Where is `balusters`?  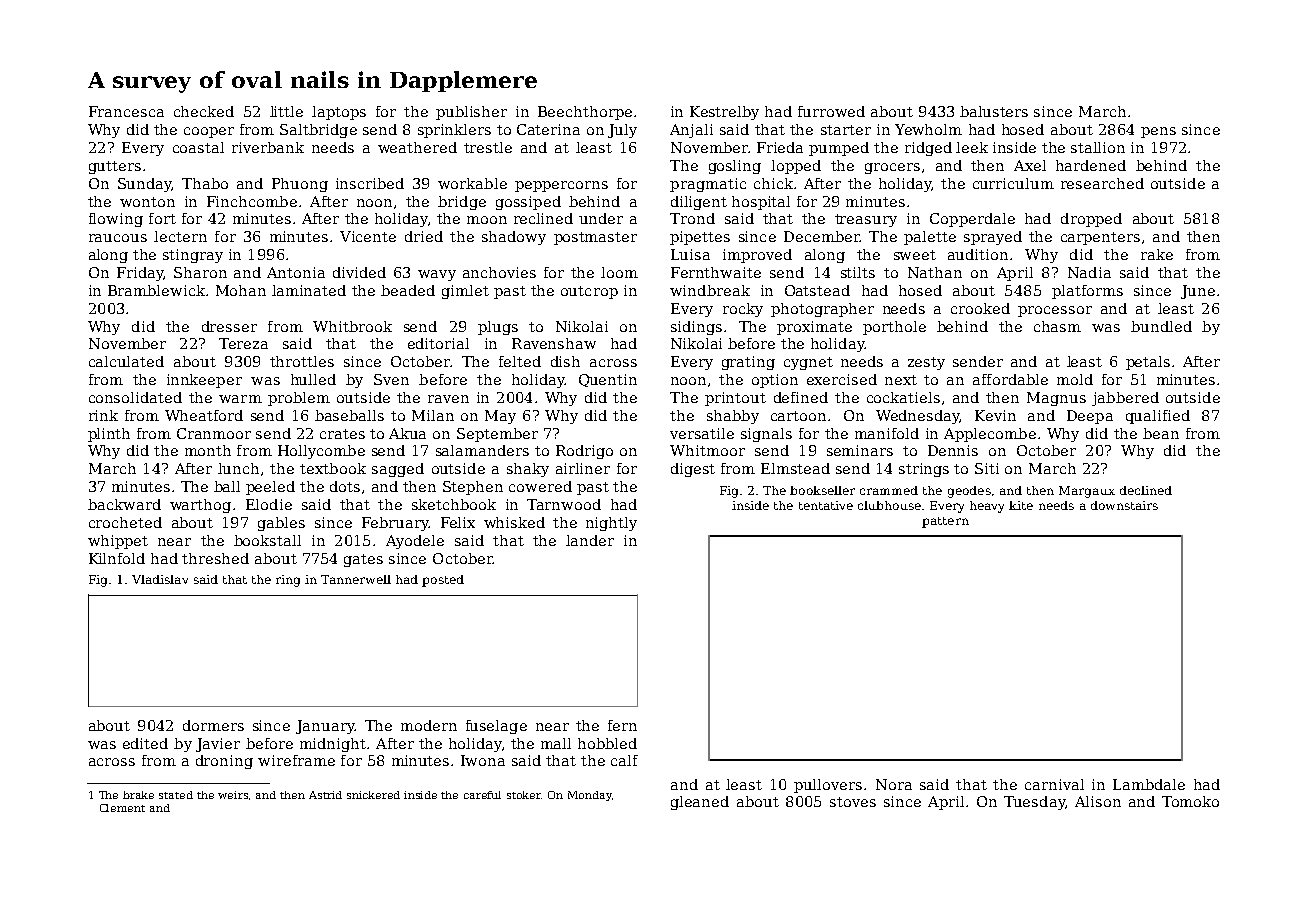 balusters is located at coordinates (994, 111).
